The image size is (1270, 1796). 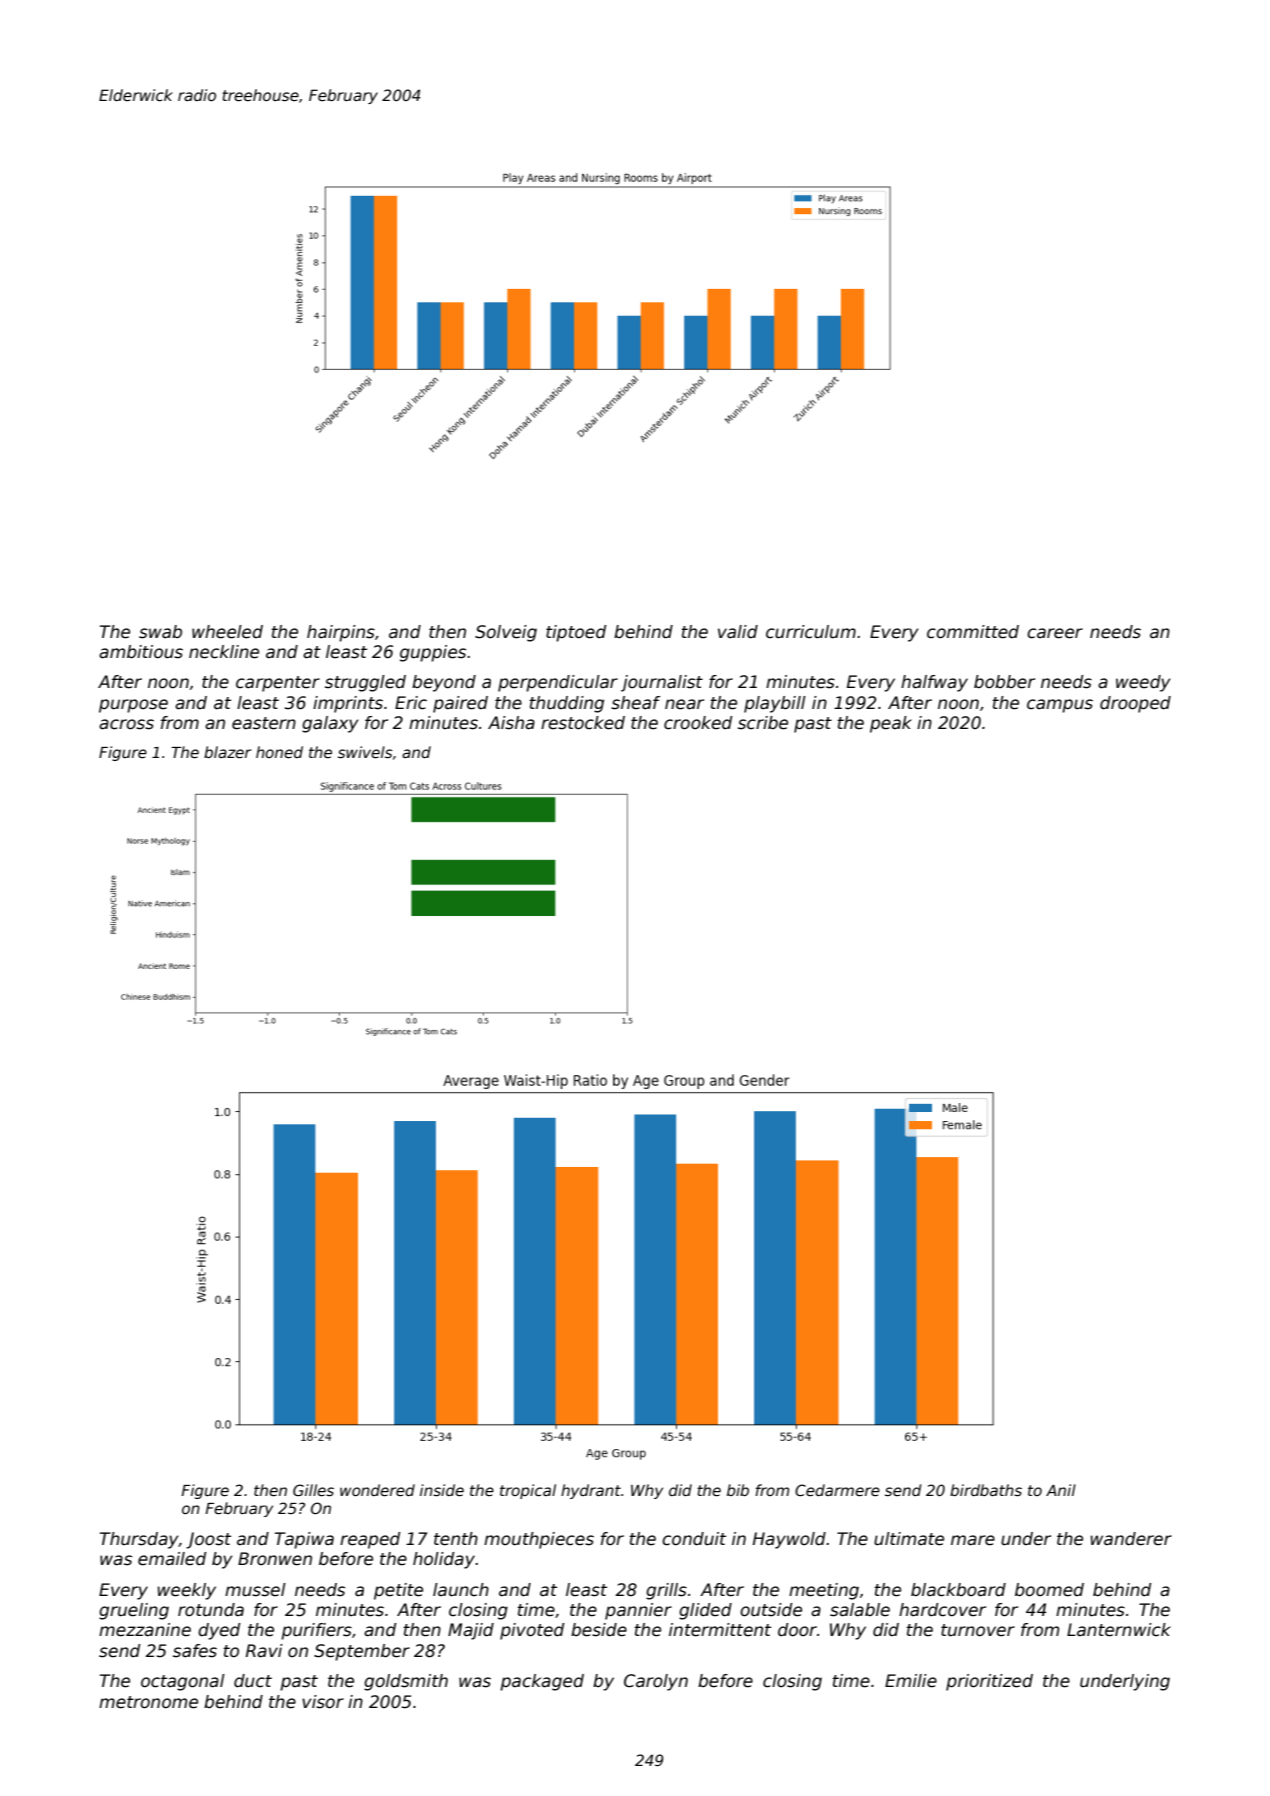 I want to click on swivels, so click(x=365, y=752).
